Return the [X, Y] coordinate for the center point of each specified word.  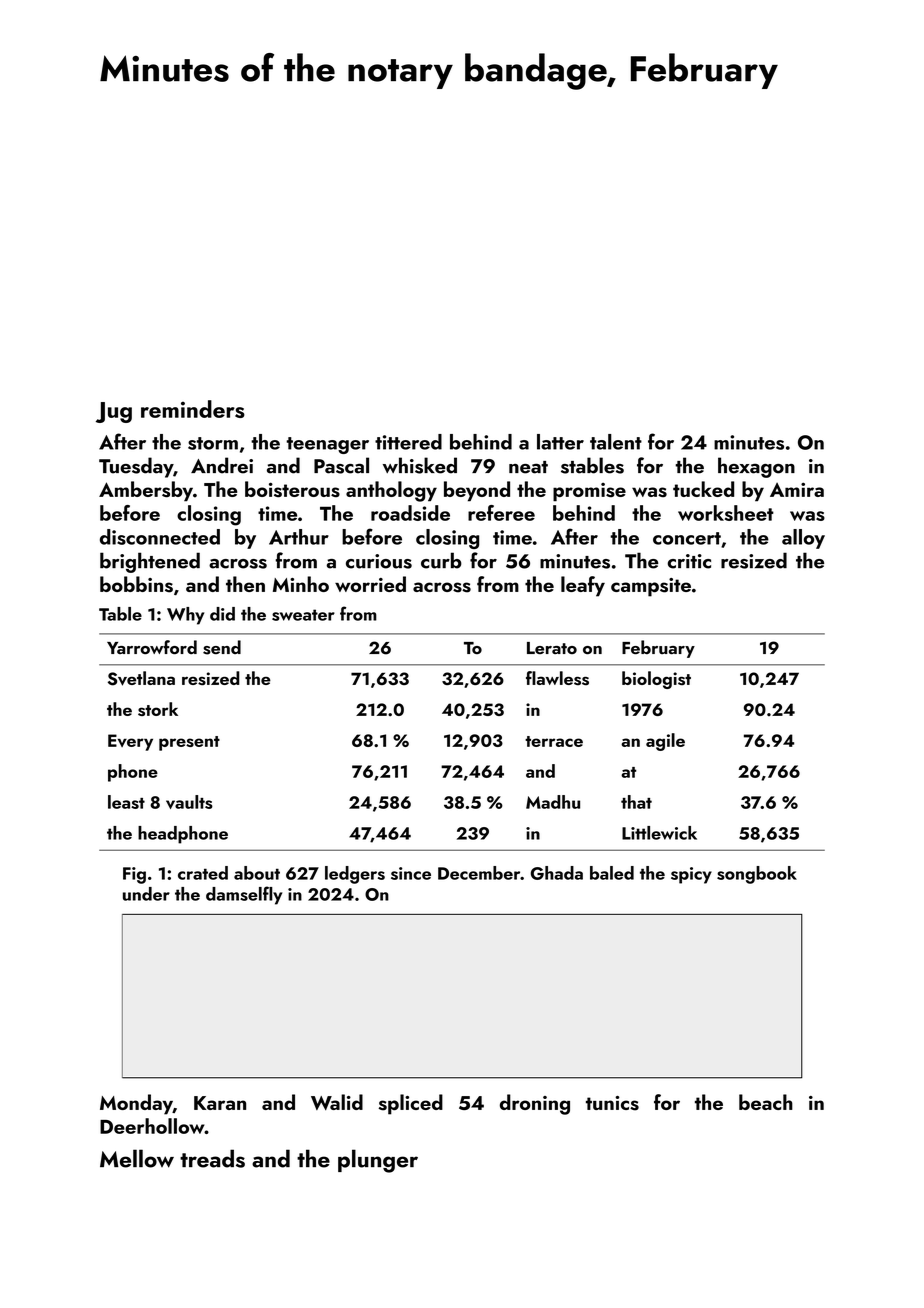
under [146, 894]
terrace [554, 741]
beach [766, 1102]
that [636, 802]
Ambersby [146, 491]
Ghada [557, 873]
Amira [797, 489]
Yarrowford [152, 647]
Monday [136, 1104]
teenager [327, 445]
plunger [378, 1161]
